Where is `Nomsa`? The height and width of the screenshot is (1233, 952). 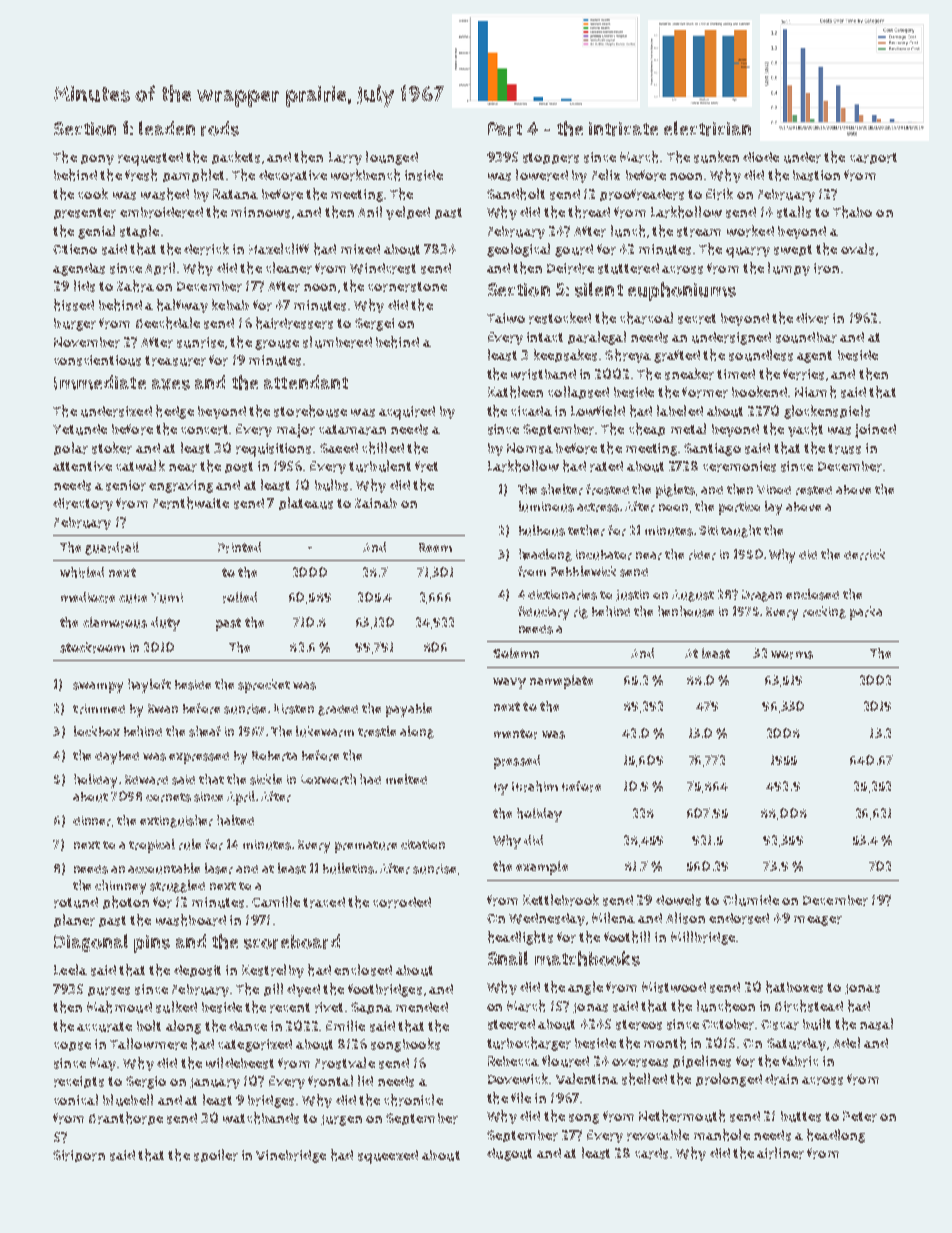
Nomsa is located at coordinates (530, 448).
